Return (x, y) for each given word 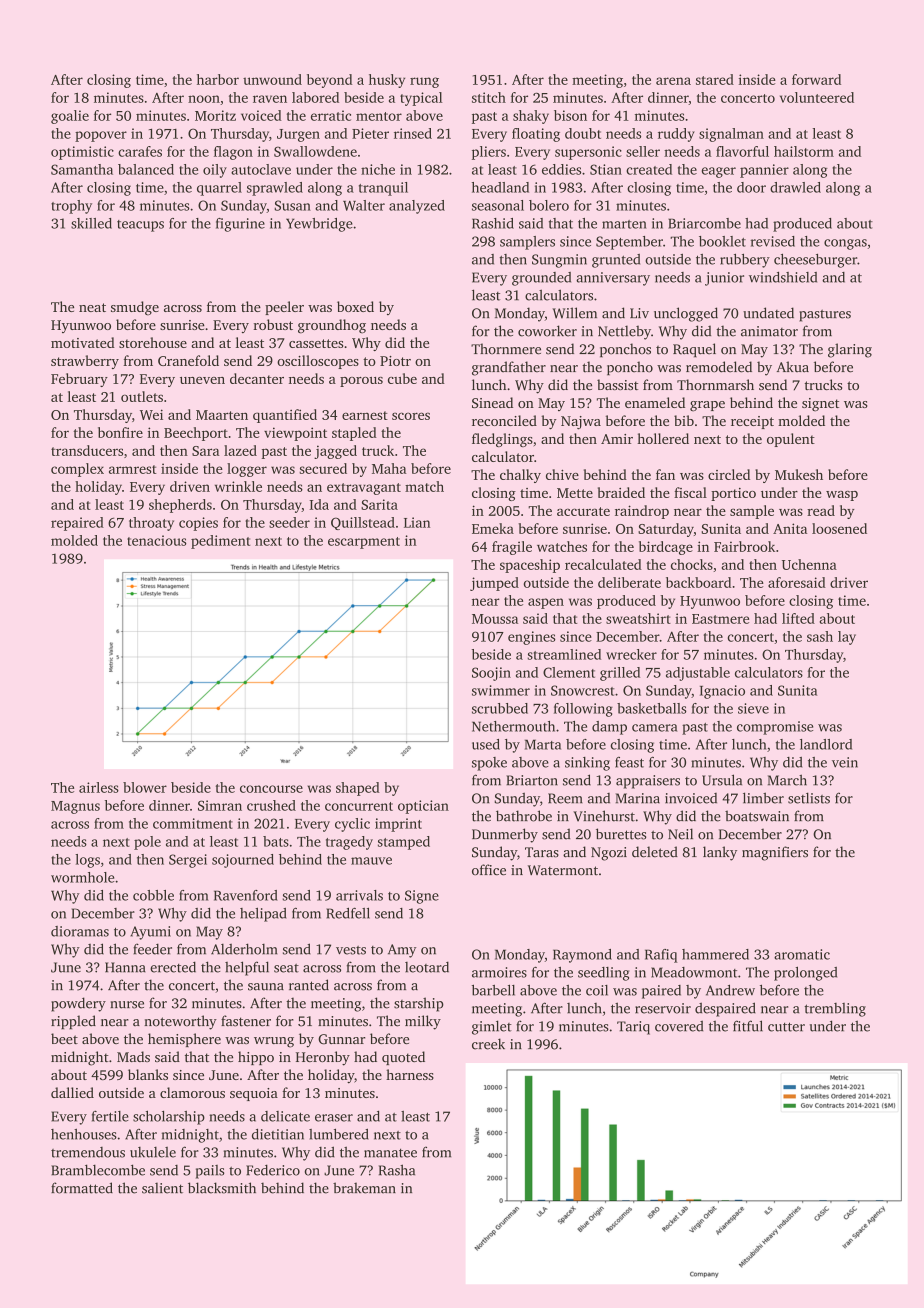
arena (673, 81)
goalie (70, 117)
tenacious (157, 540)
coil (597, 990)
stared (715, 79)
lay (847, 638)
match (424, 486)
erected (173, 967)
